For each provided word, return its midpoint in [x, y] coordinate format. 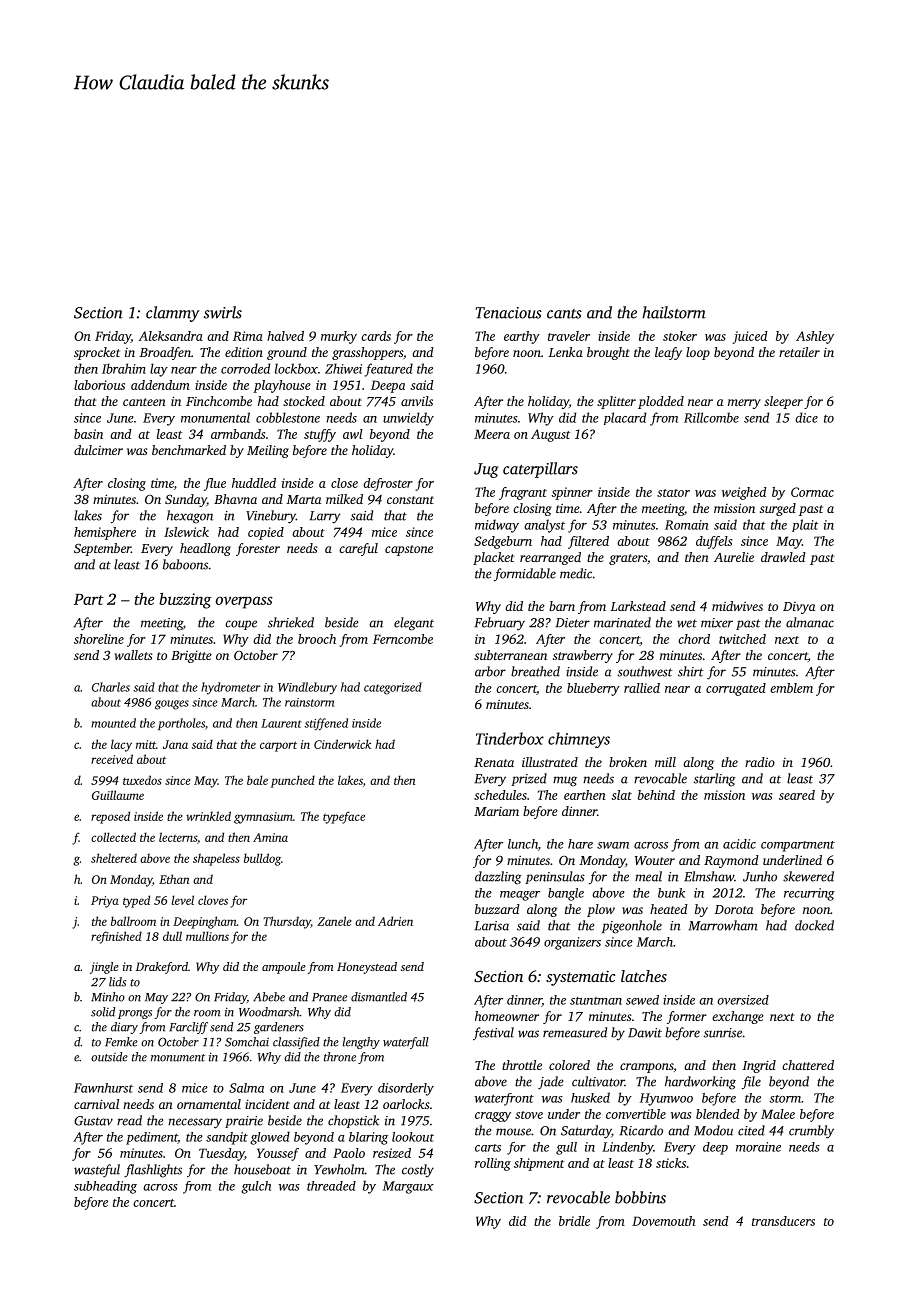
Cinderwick [342, 744]
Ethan [174, 879]
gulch [256, 1187]
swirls [223, 312]
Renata [494, 762]
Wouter [655, 860]
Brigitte [191, 656]
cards [376, 336]
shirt [691, 671]
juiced [750, 337]
